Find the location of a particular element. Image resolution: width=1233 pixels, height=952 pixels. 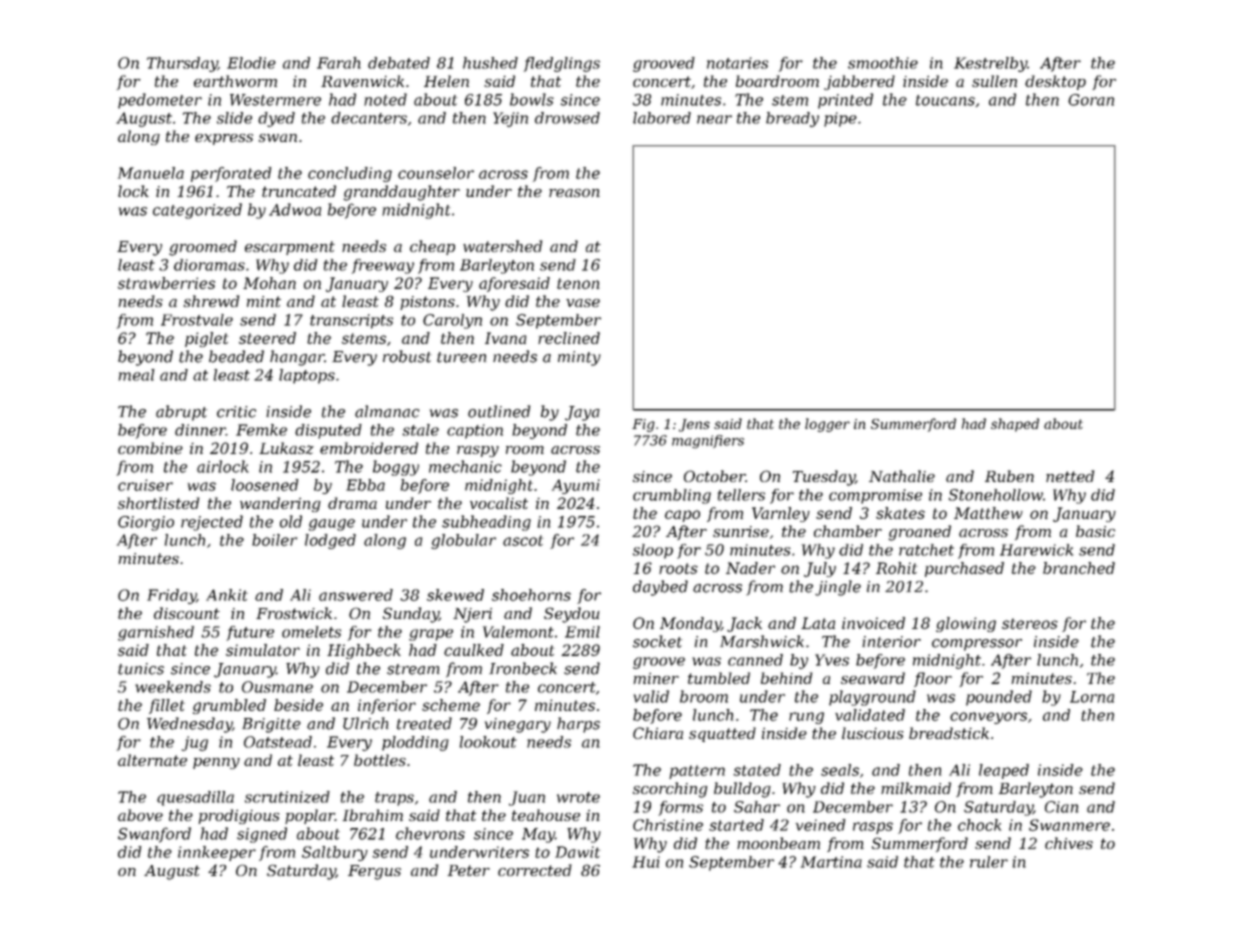

Nader is located at coordinates (750, 568).
